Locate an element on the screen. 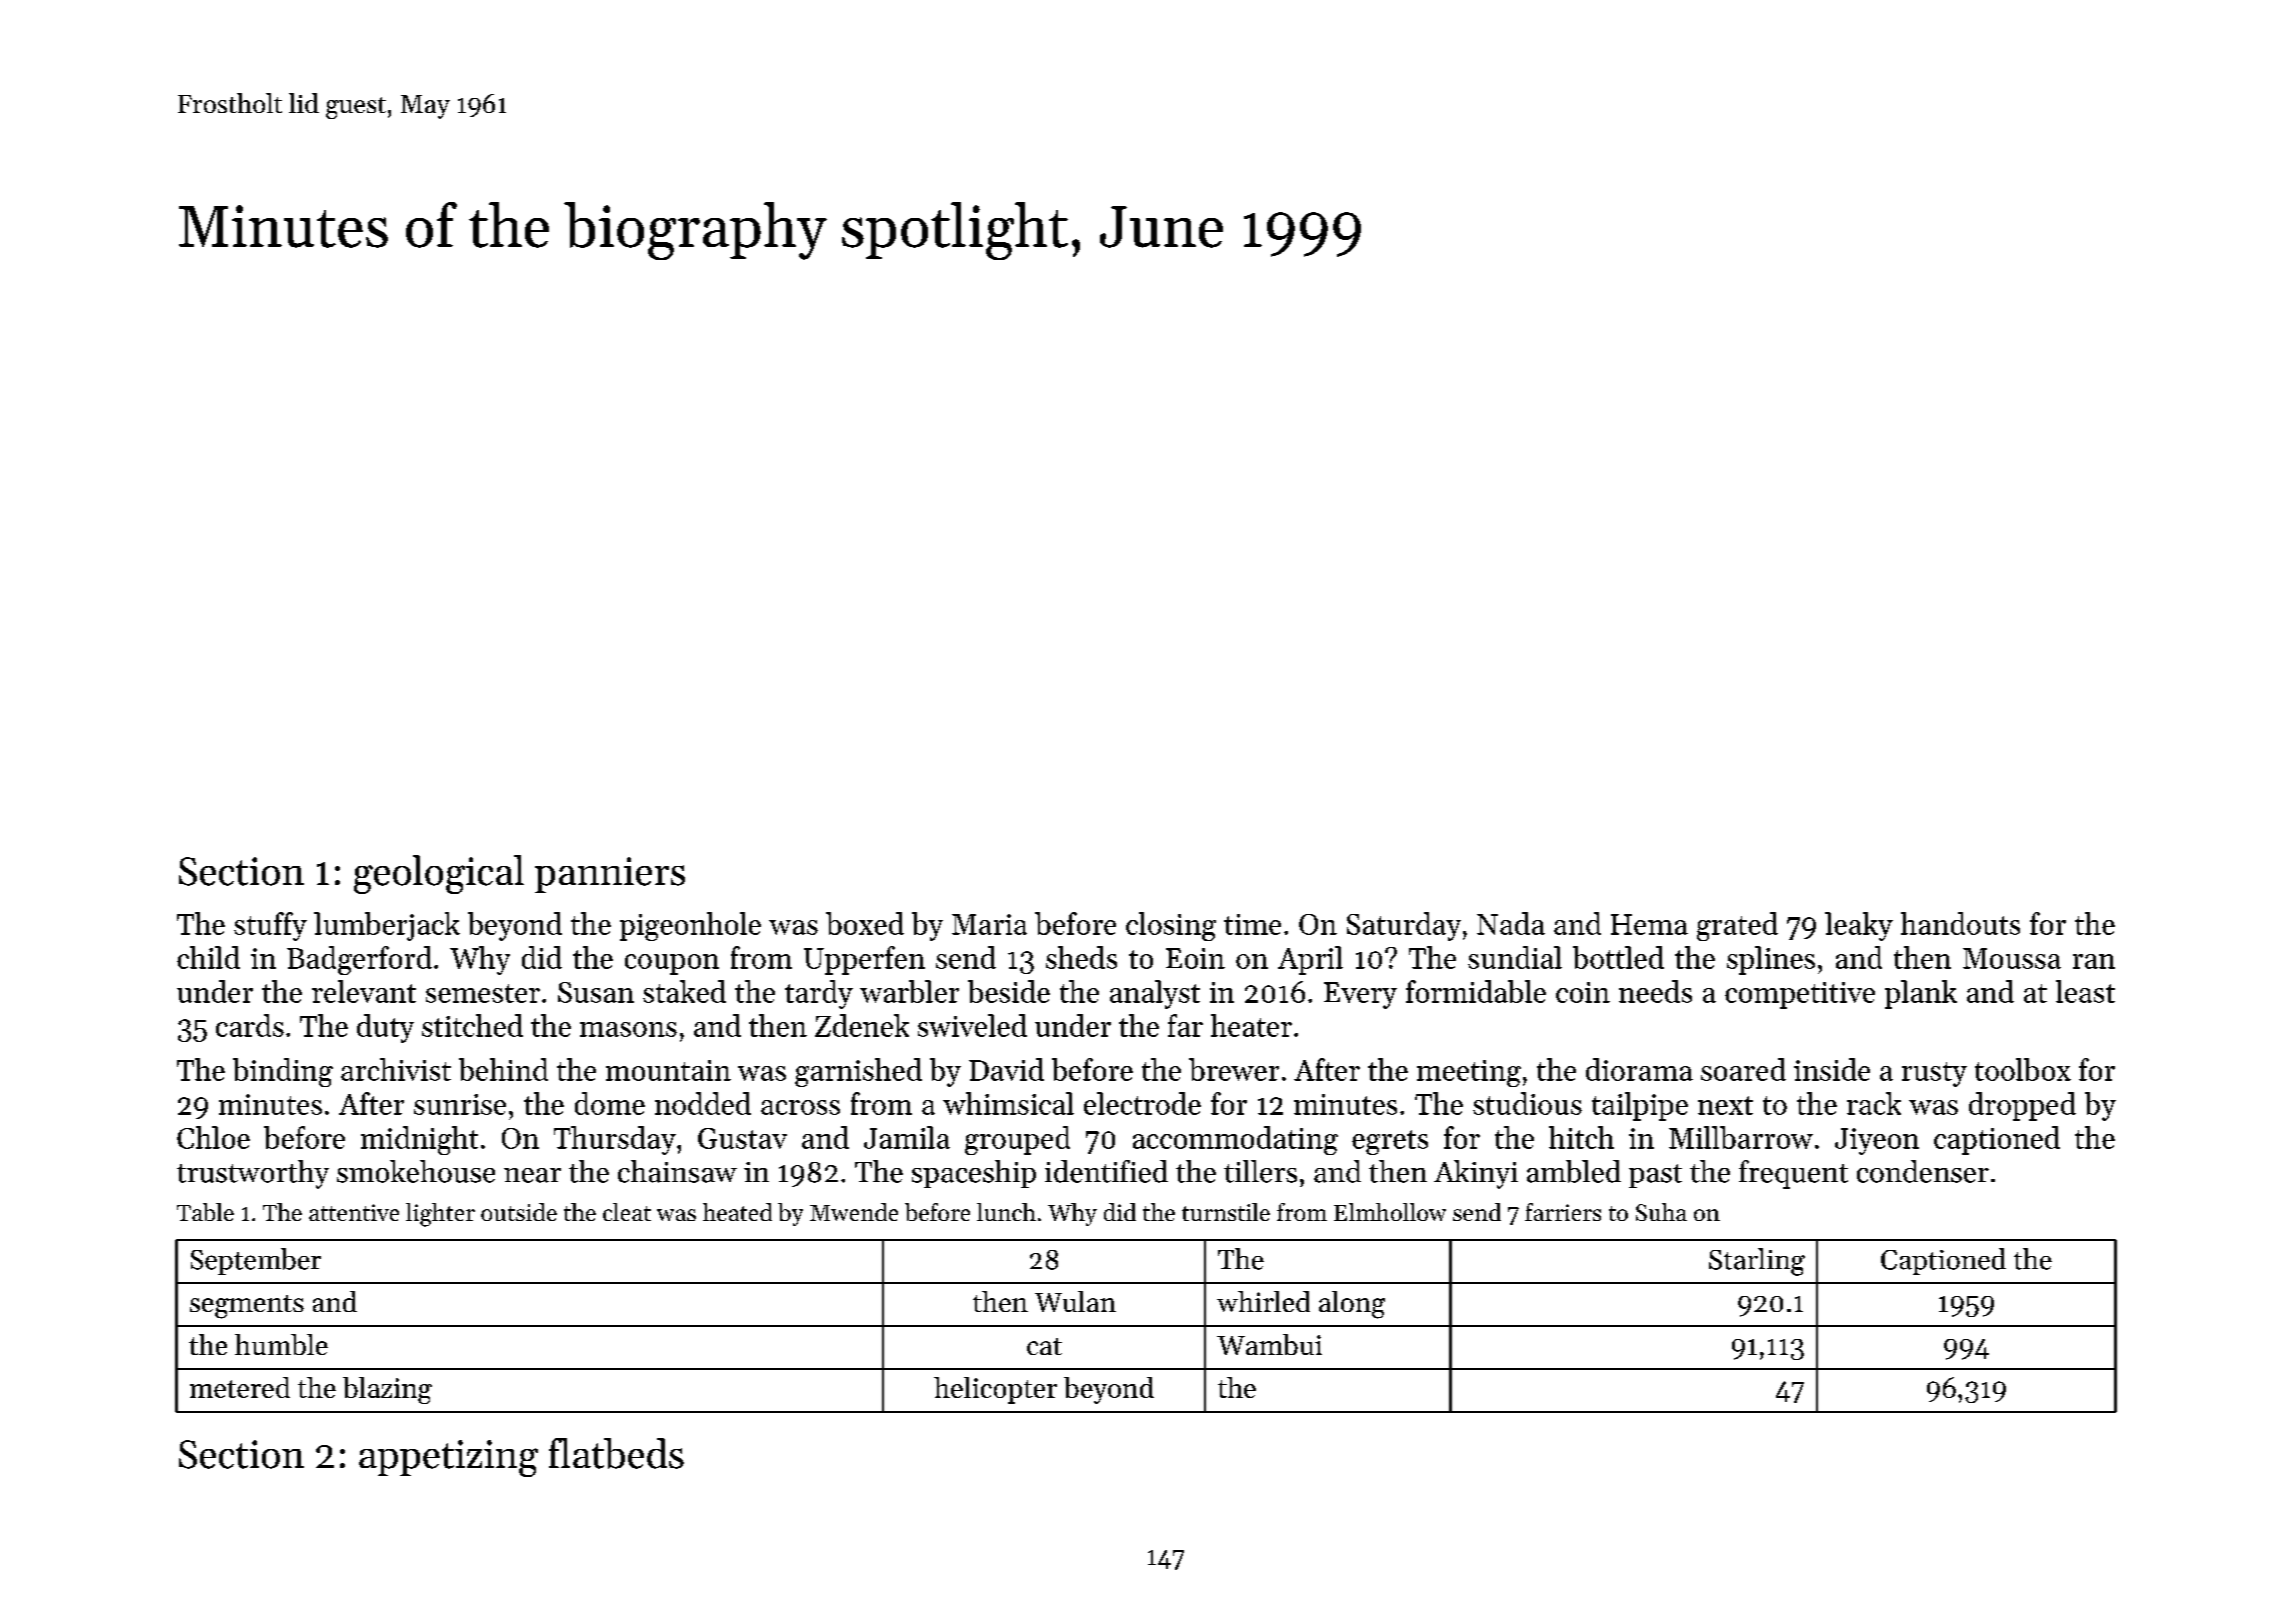 This screenshot has width=2292, height=1620. closing is located at coordinates (1171, 926).
